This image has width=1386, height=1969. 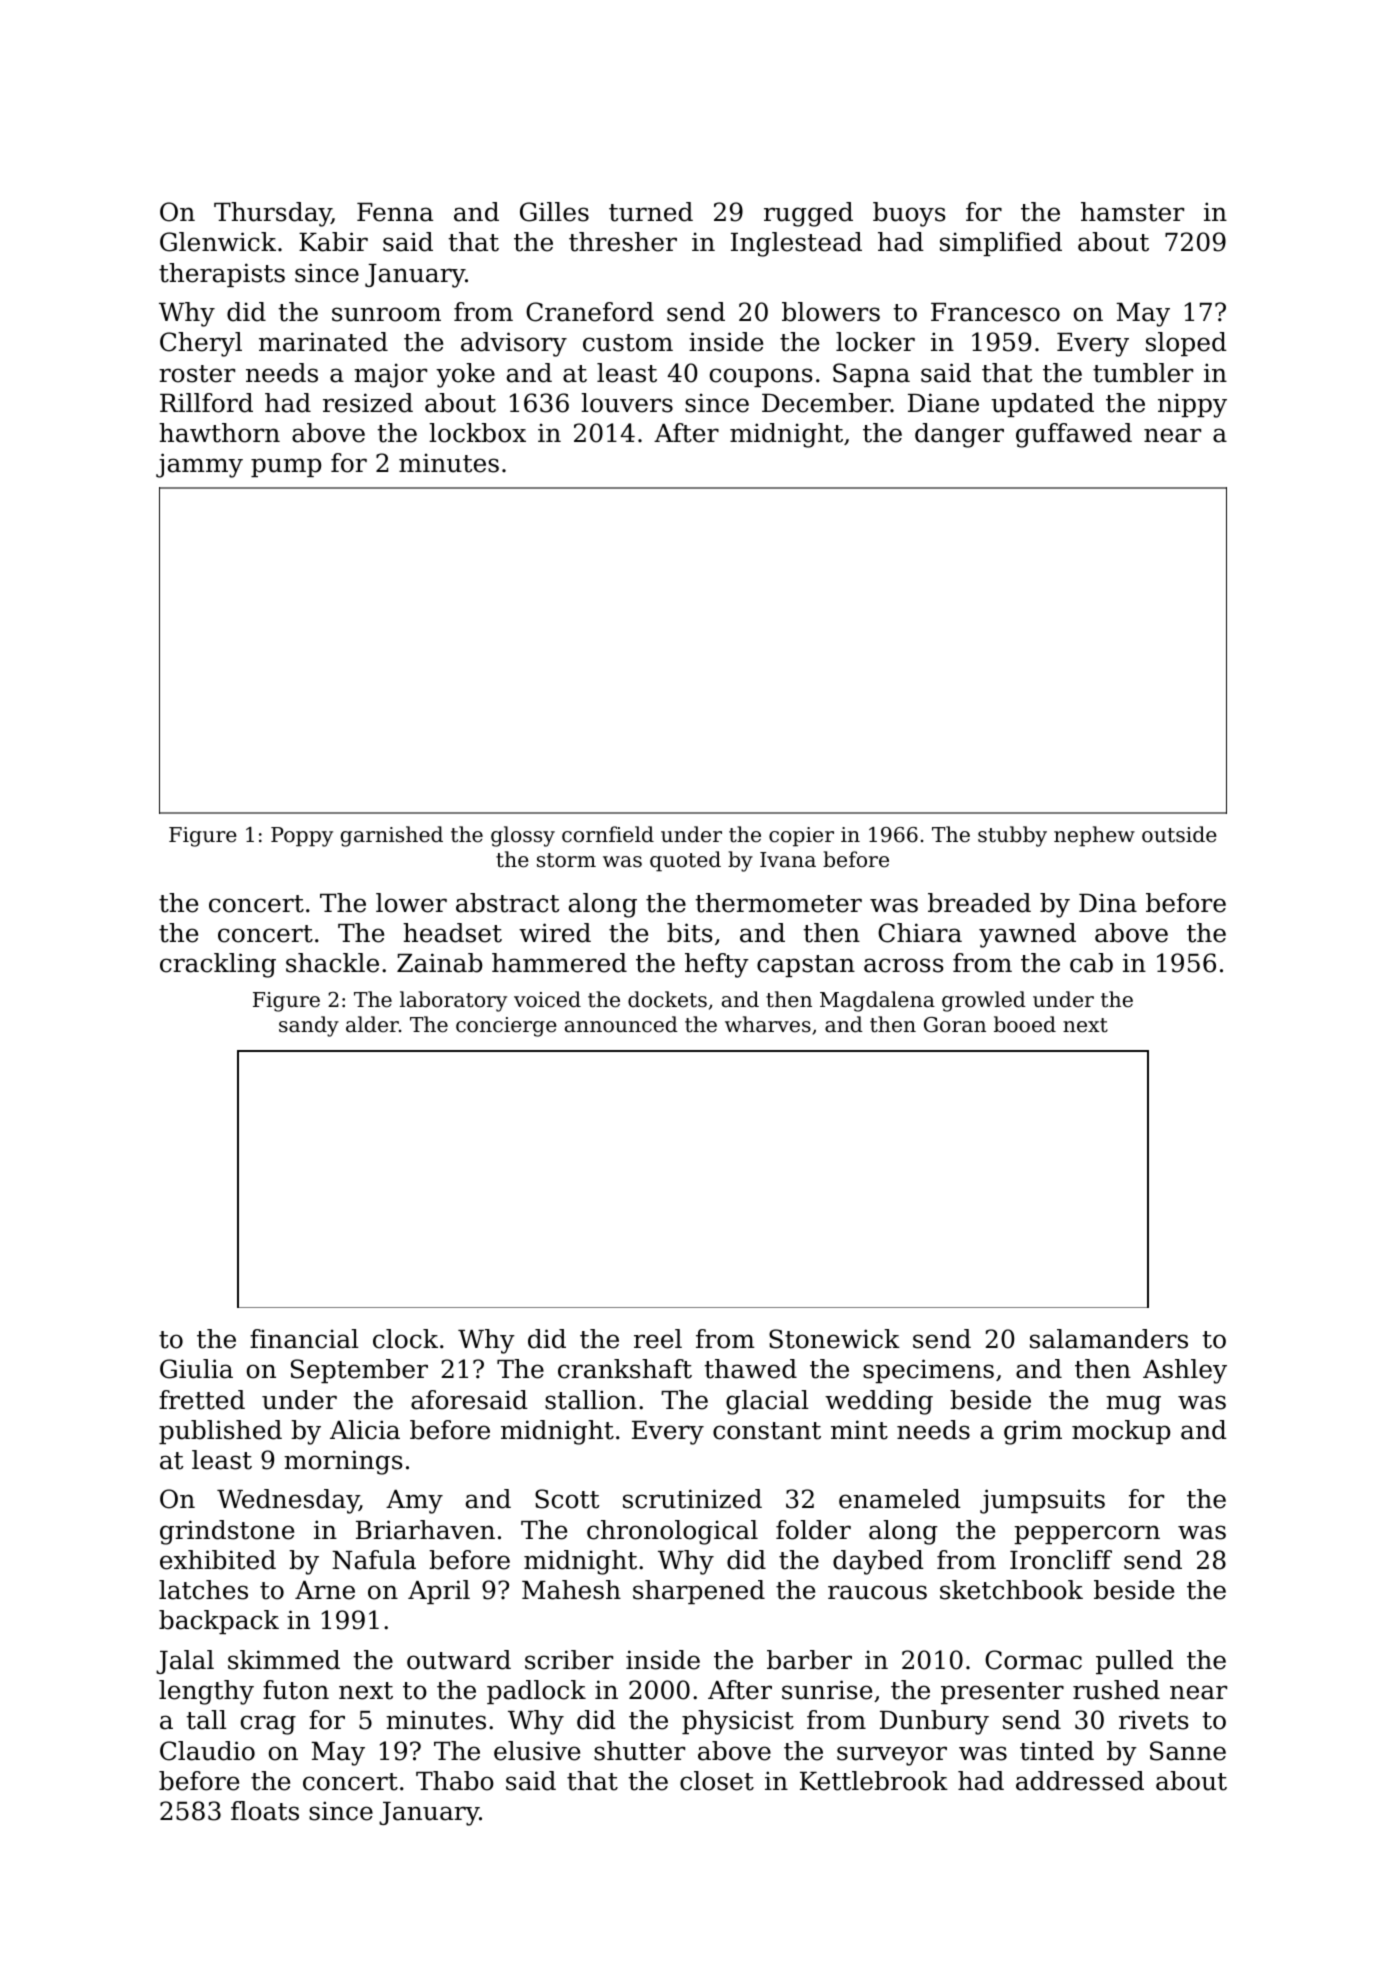 What do you see at coordinates (1091, 963) in the image?
I see `cab` at bounding box center [1091, 963].
